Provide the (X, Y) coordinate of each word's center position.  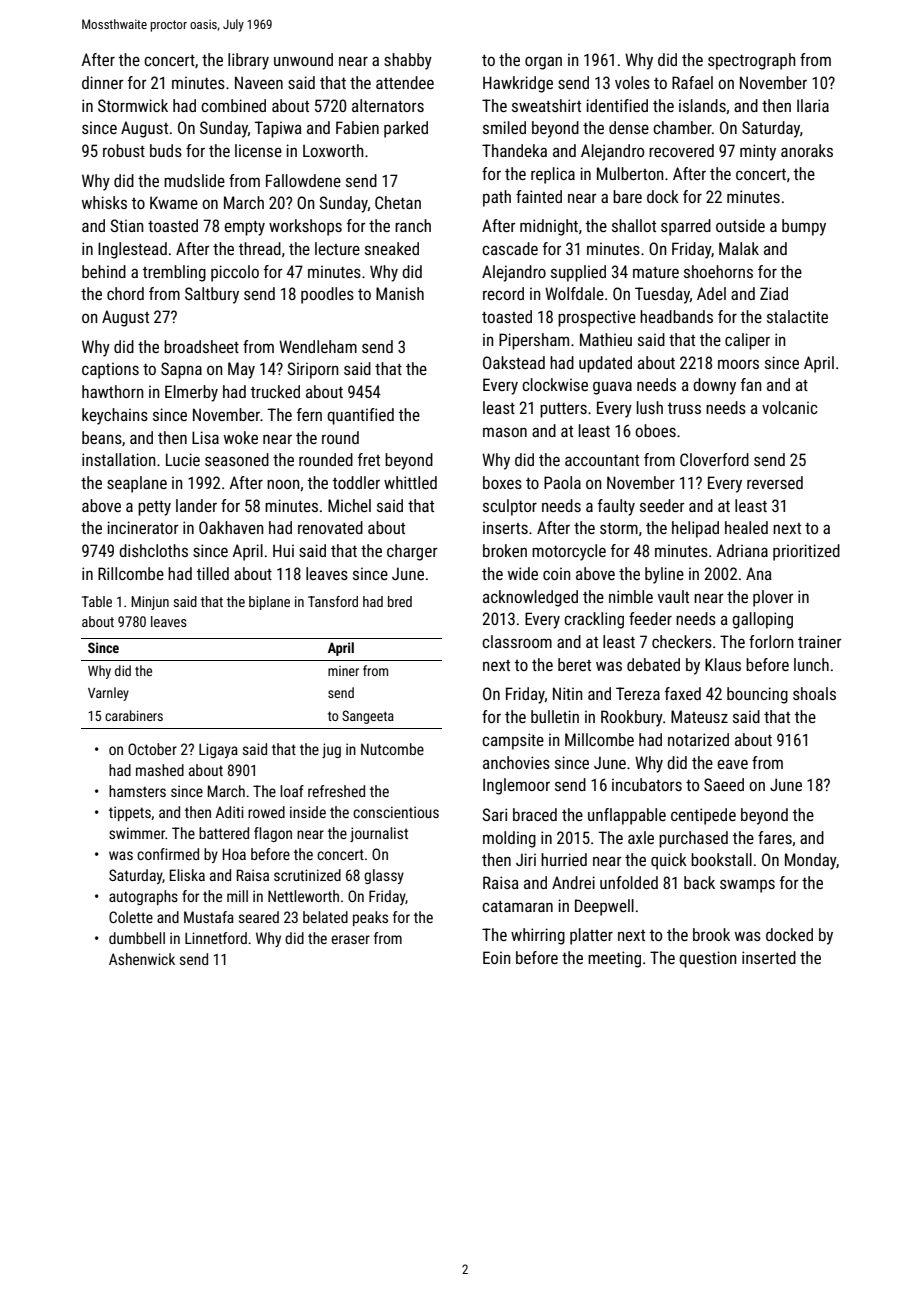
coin (557, 573)
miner (343, 671)
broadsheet (201, 346)
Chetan (398, 202)
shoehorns (718, 271)
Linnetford (216, 938)
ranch (413, 225)
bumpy (804, 227)
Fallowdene (303, 180)
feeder (650, 618)
